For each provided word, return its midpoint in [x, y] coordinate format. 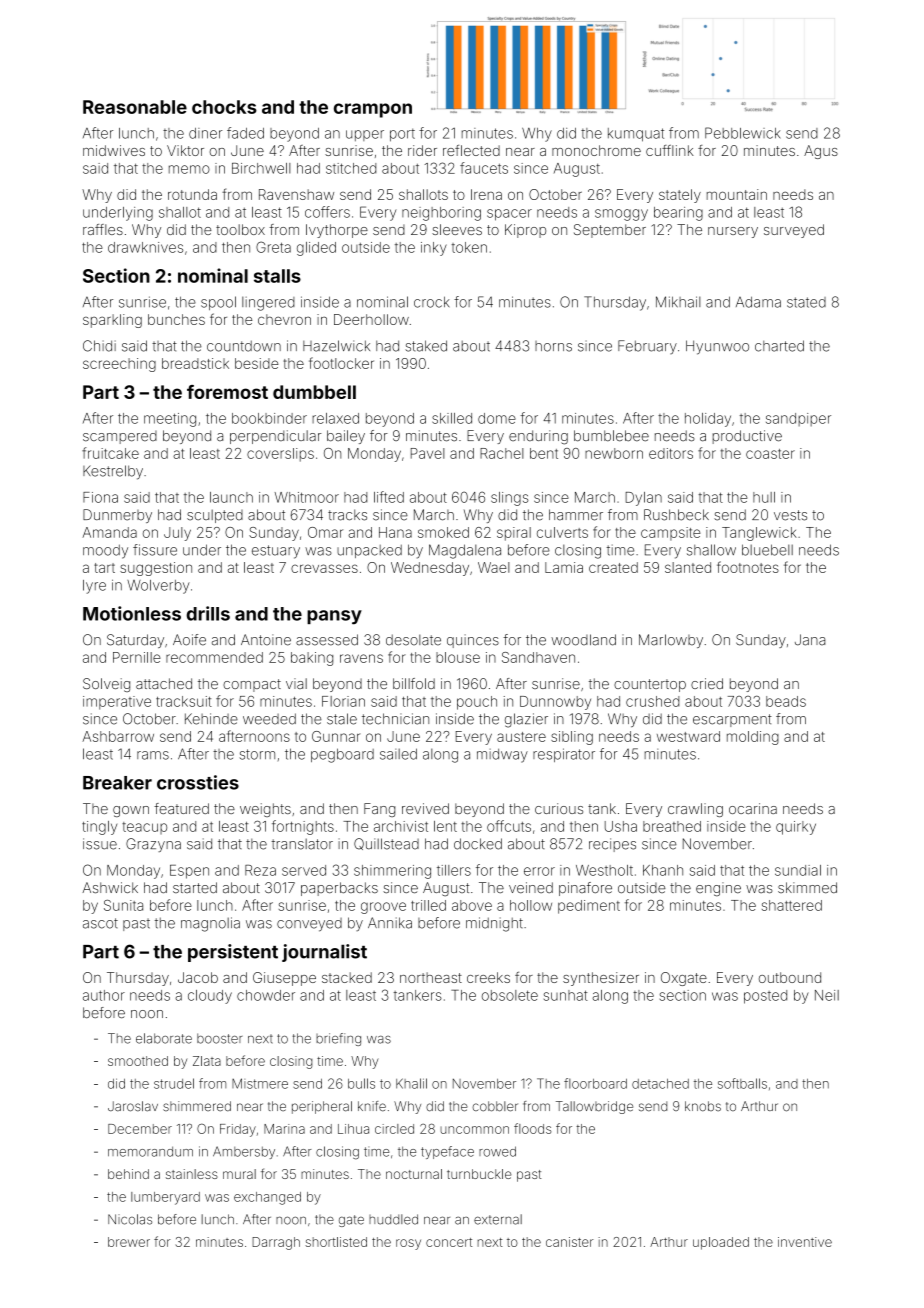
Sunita [123, 905]
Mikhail [678, 302]
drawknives [145, 247]
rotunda [192, 194]
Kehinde [211, 719]
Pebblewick [743, 133]
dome [497, 418]
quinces [473, 641]
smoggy [621, 215]
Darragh [276, 1243]
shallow [711, 550]
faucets [484, 168]
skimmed [807, 888]
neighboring [441, 214]
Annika [390, 923]
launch [231, 497]
